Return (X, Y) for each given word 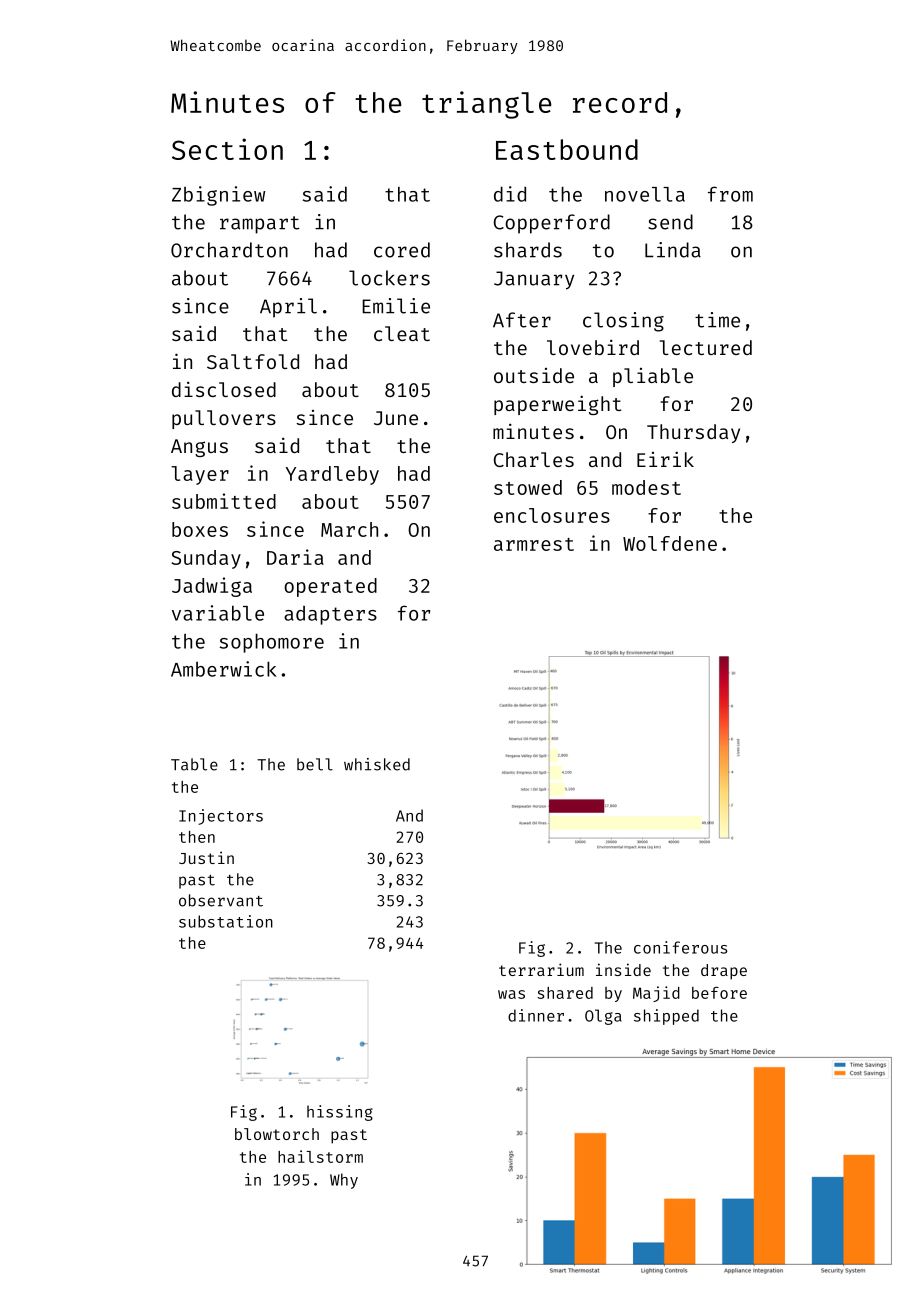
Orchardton (229, 250)
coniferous (680, 947)
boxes (200, 529)
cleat (402, 333)
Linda (673, 250)
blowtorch (277, 1134)
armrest (534, 544)
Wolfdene (670, 543)
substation (226, 921)
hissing (340, 1113)
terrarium (541, 969)
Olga (603, 1017)
